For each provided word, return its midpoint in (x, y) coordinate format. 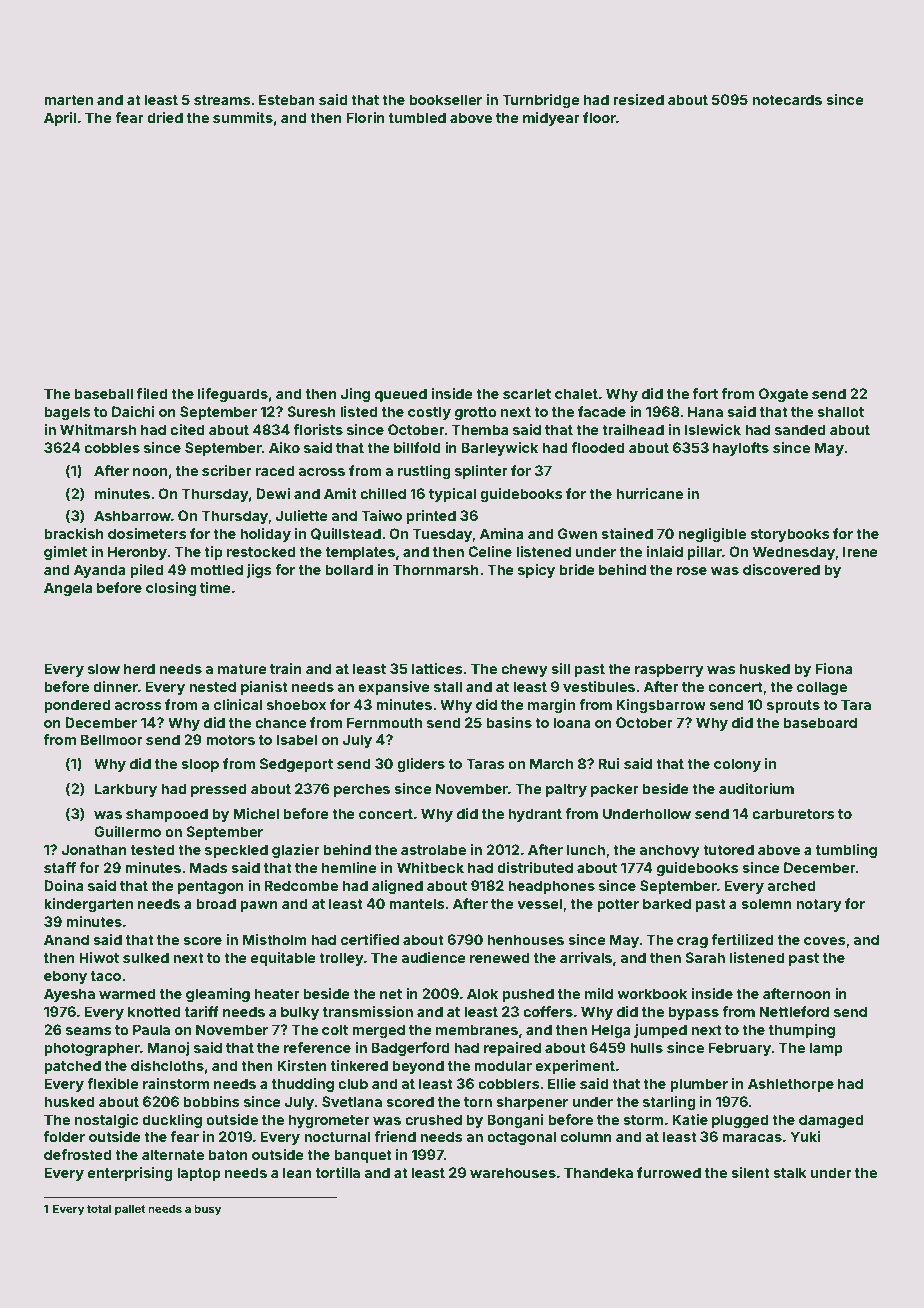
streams (222, 100)
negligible (712, 535)
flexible (113, 1083)
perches (362, 790)
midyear (551, 119)
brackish (74, 533)
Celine (490, 551)
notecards (787, 99)
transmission (368, 1011)
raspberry (669, 670)
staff (60, 867)
